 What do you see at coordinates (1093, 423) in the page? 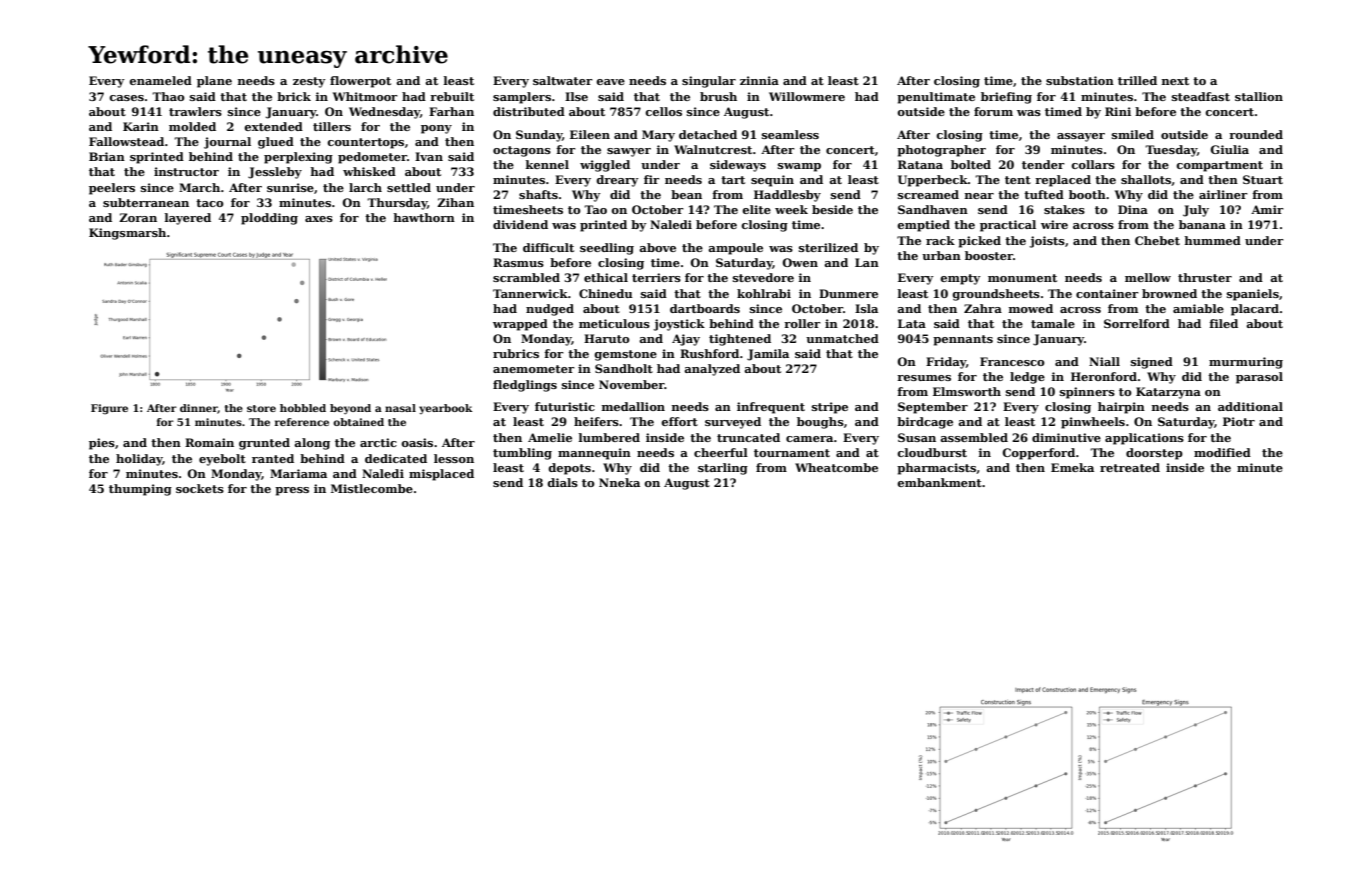
I see `pinwheels` at bounding box center [1093, 423].
